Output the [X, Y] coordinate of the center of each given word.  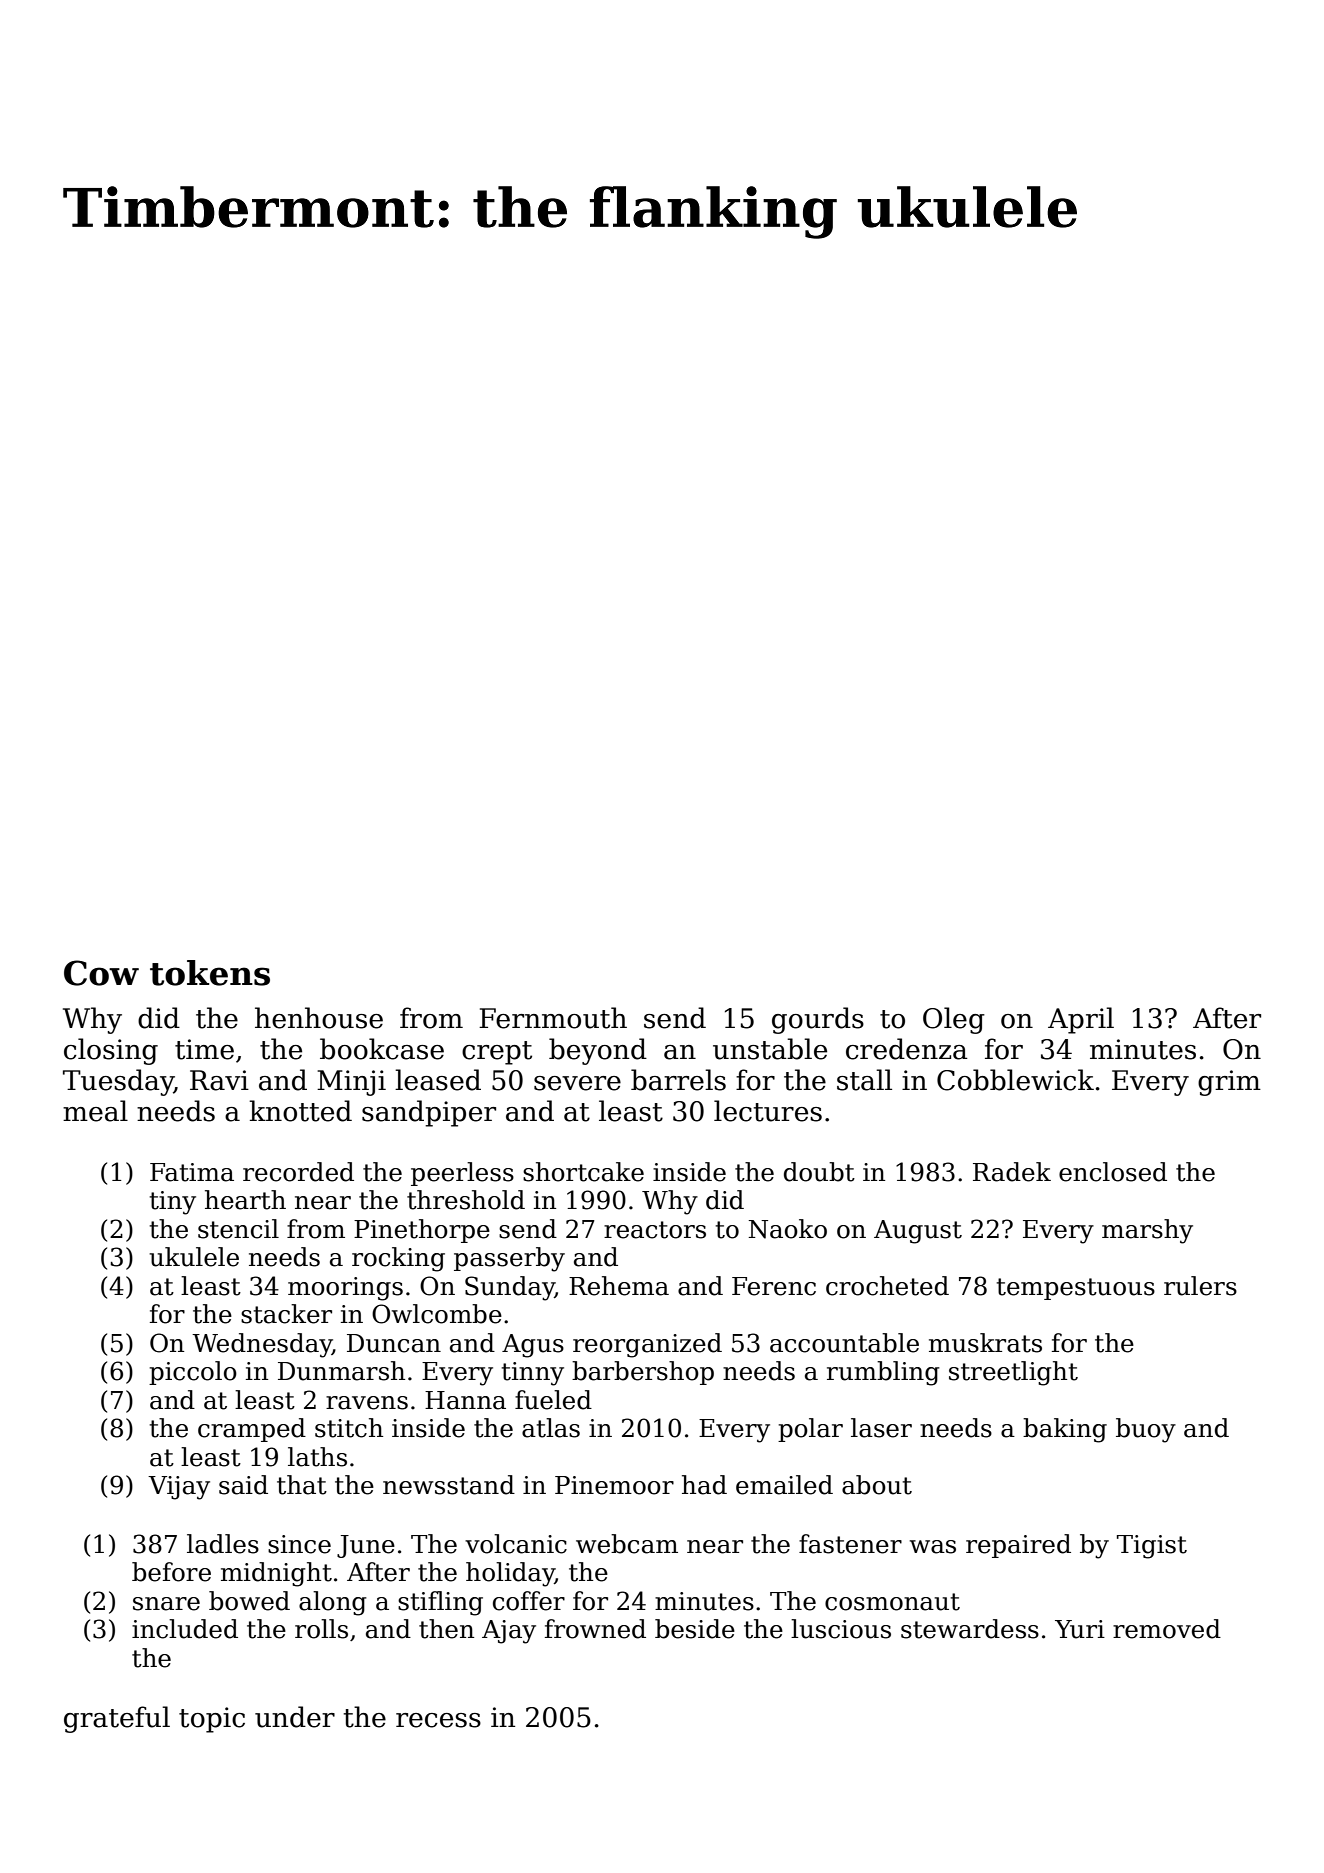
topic [212, 1720]
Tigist [1152, 1547]
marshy [1147, 1231]
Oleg [954, 1020]
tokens [210, 973]
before [171, 1572]
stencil [238, 1229]
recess [438, 1720]
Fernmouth [553, 1018]
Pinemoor [614, 1485]
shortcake [583, 1172]
